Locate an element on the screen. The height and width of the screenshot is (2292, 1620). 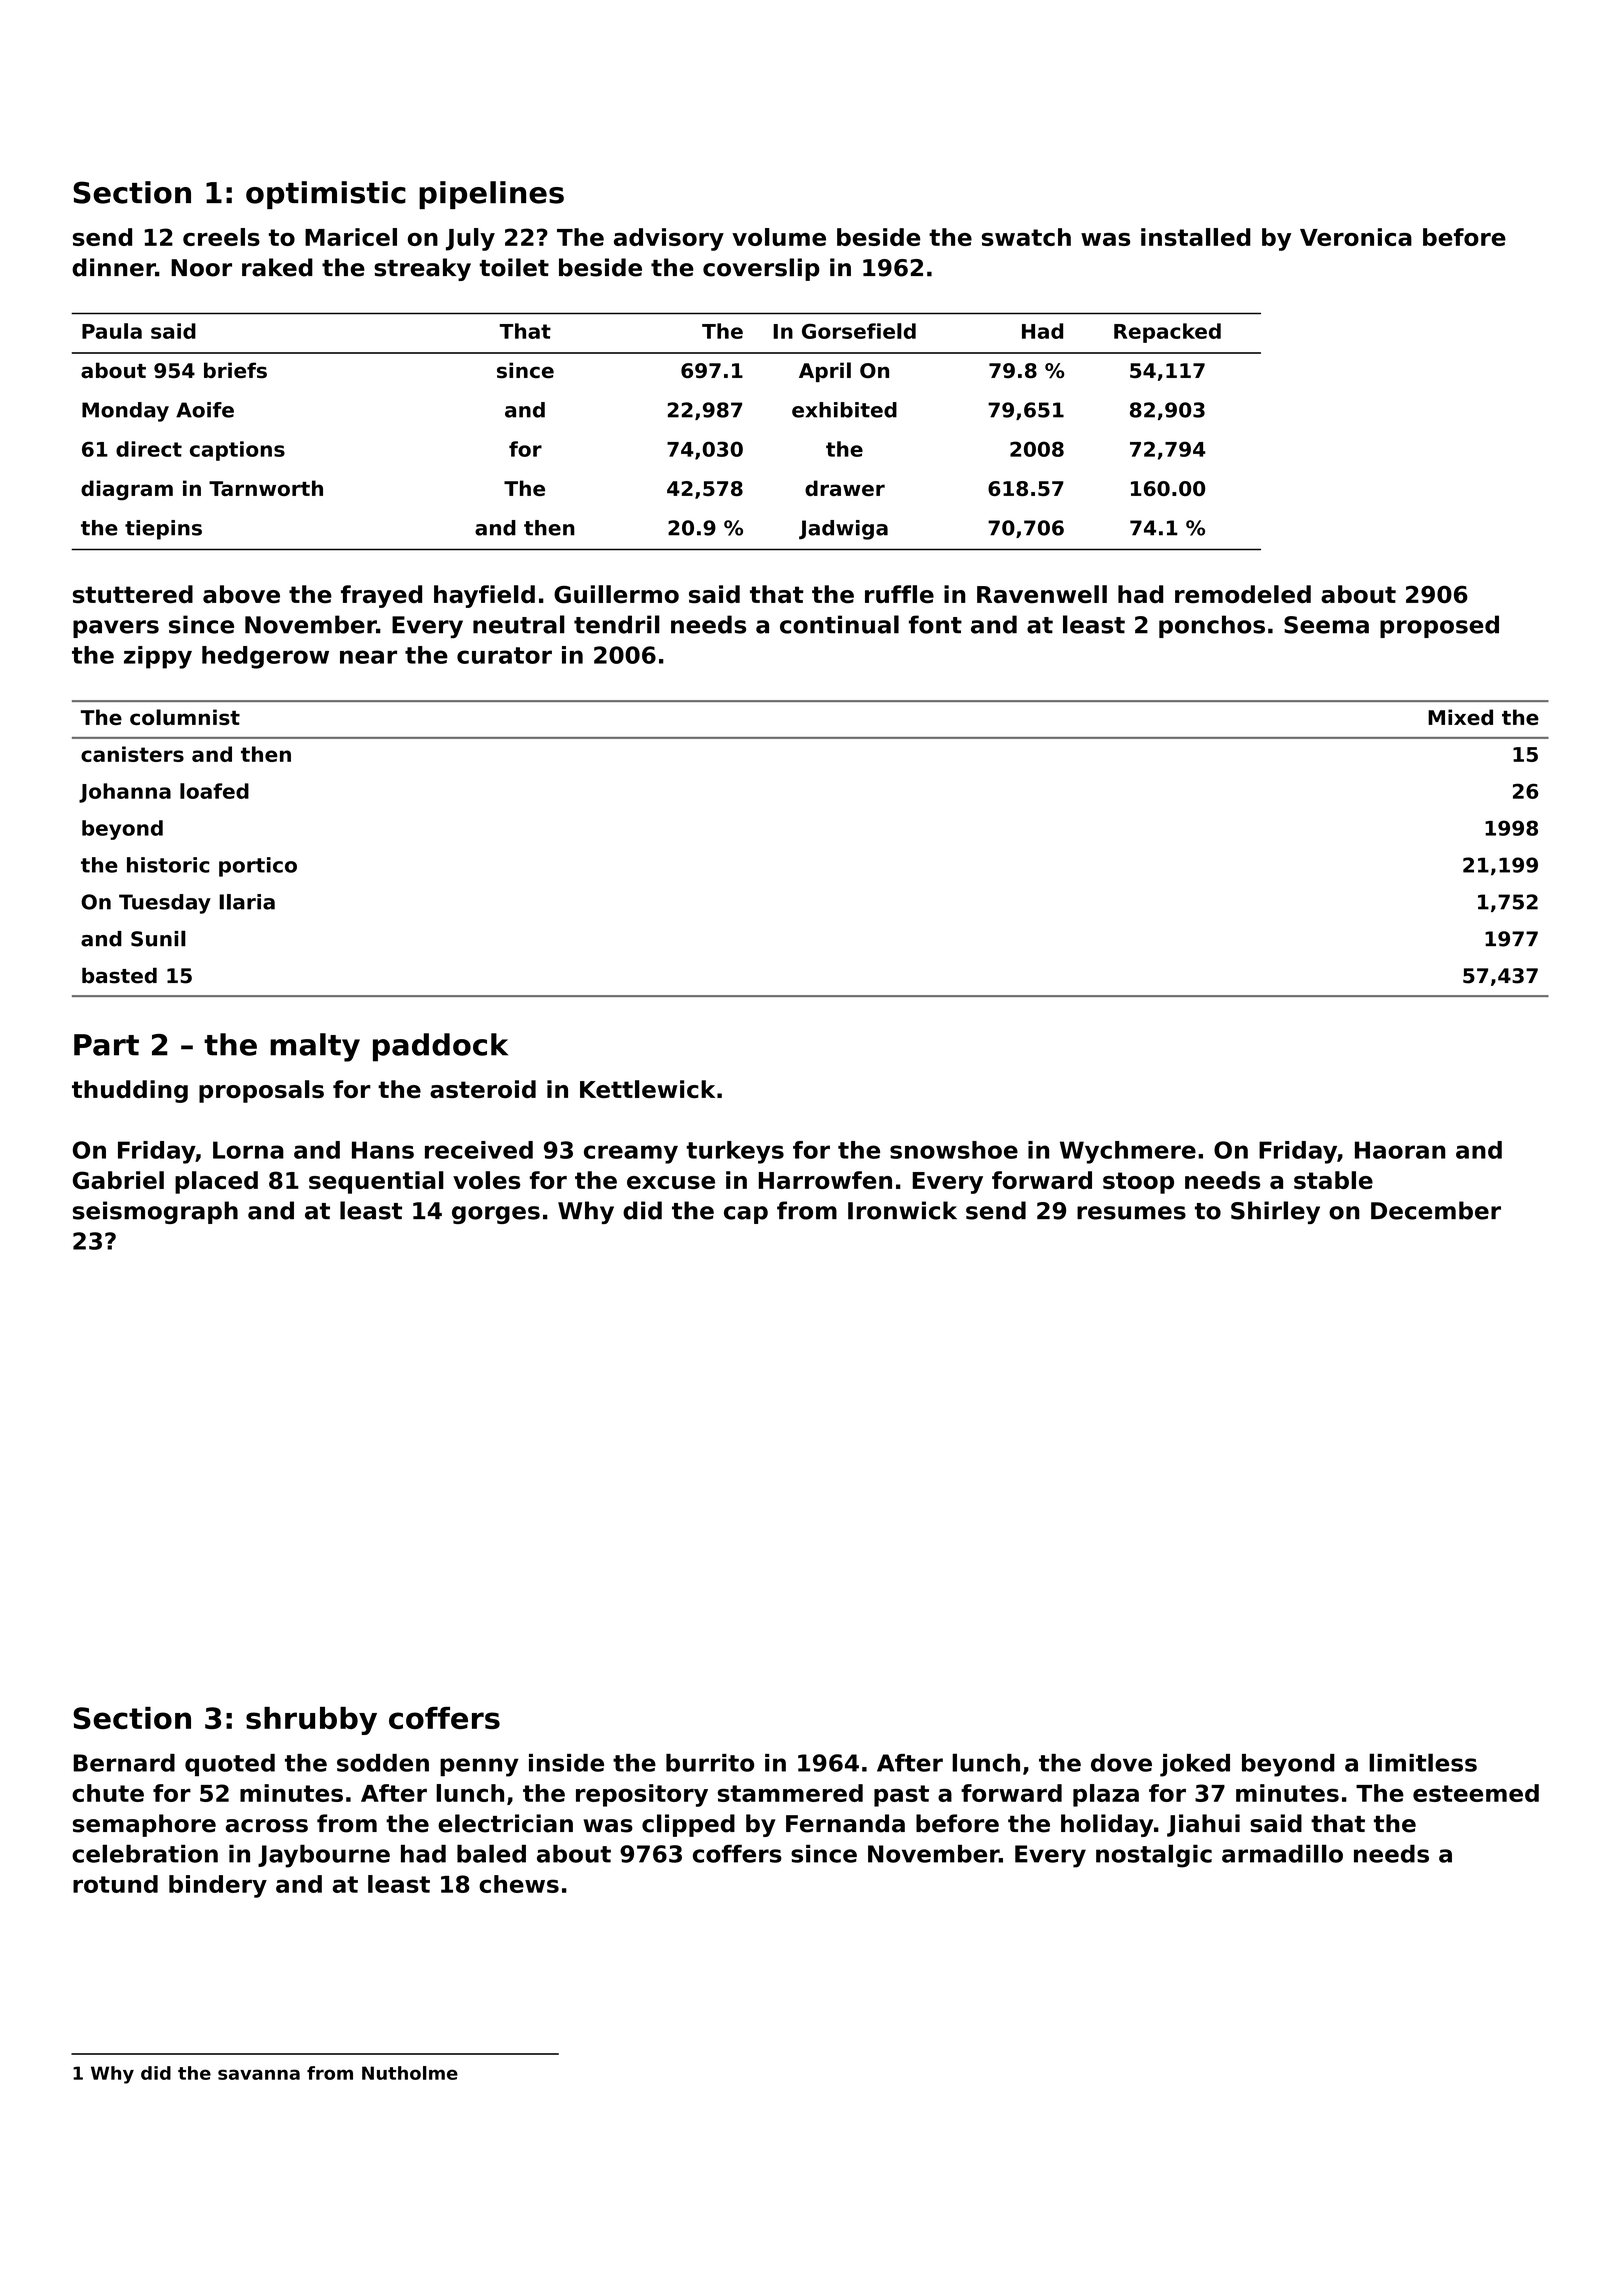
Kettlewick is located at coordinates (647, 1089).
